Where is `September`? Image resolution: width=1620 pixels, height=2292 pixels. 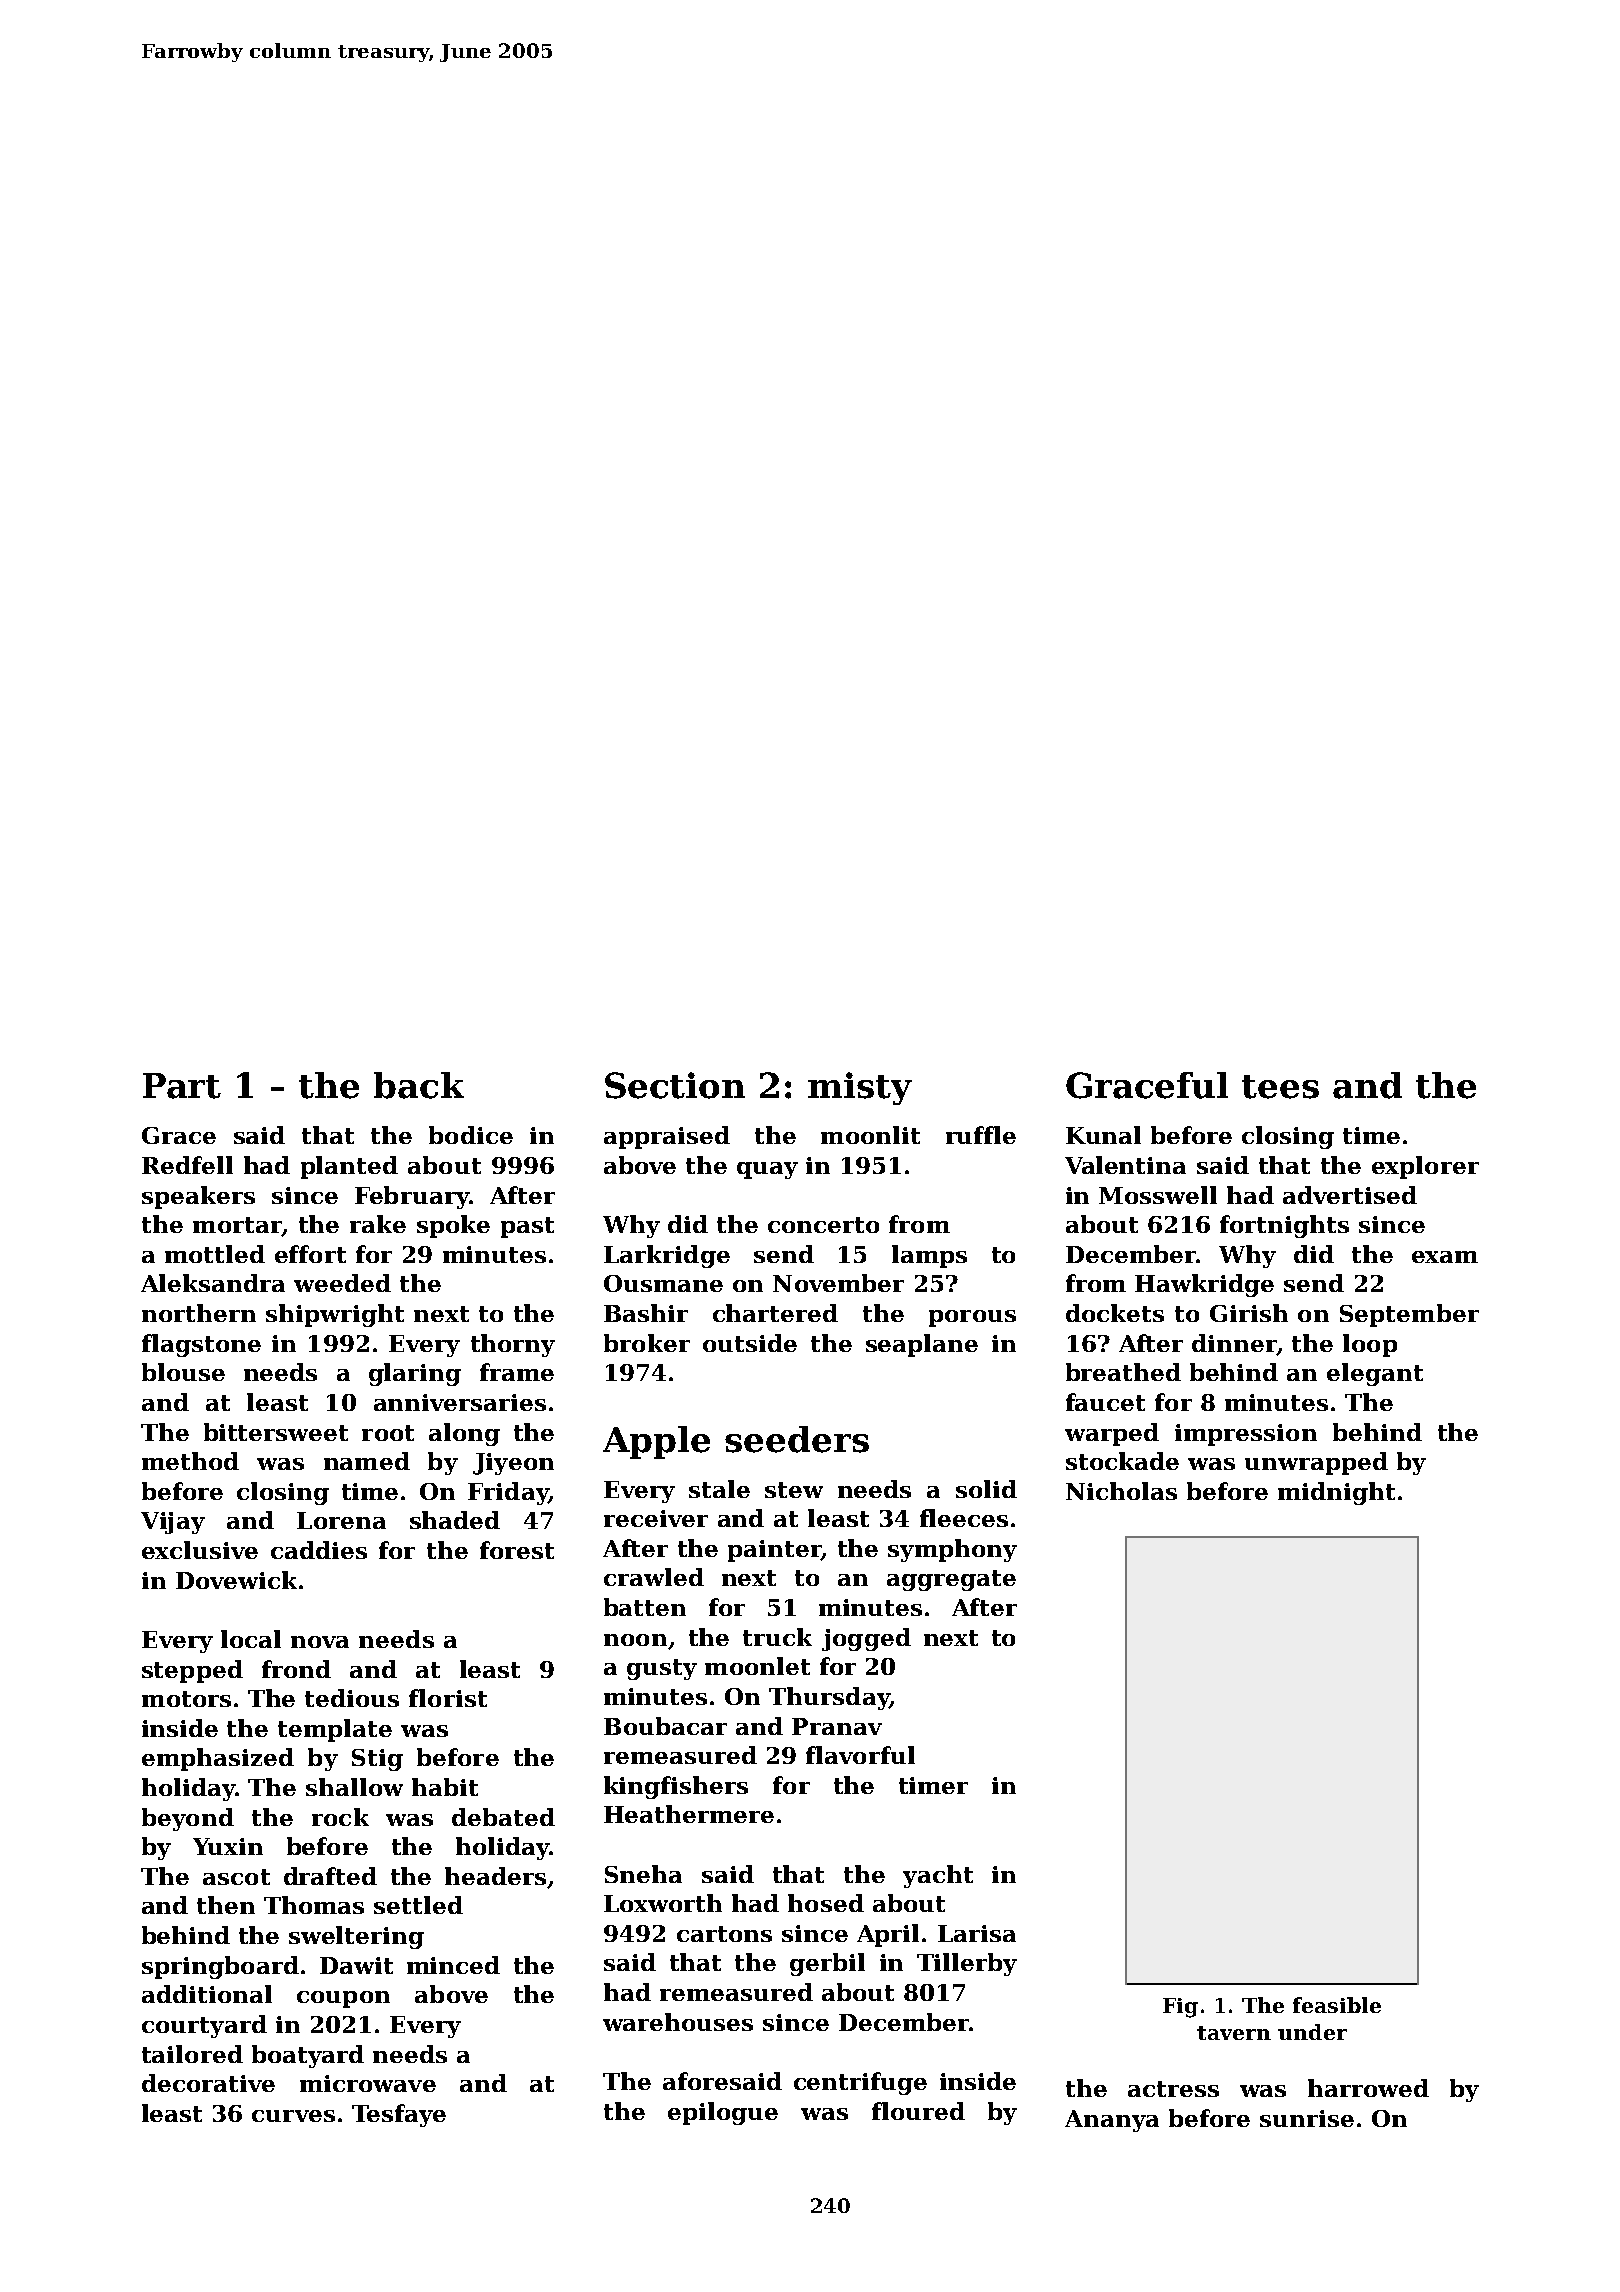
September is located at coordinates (1409, 1315).
